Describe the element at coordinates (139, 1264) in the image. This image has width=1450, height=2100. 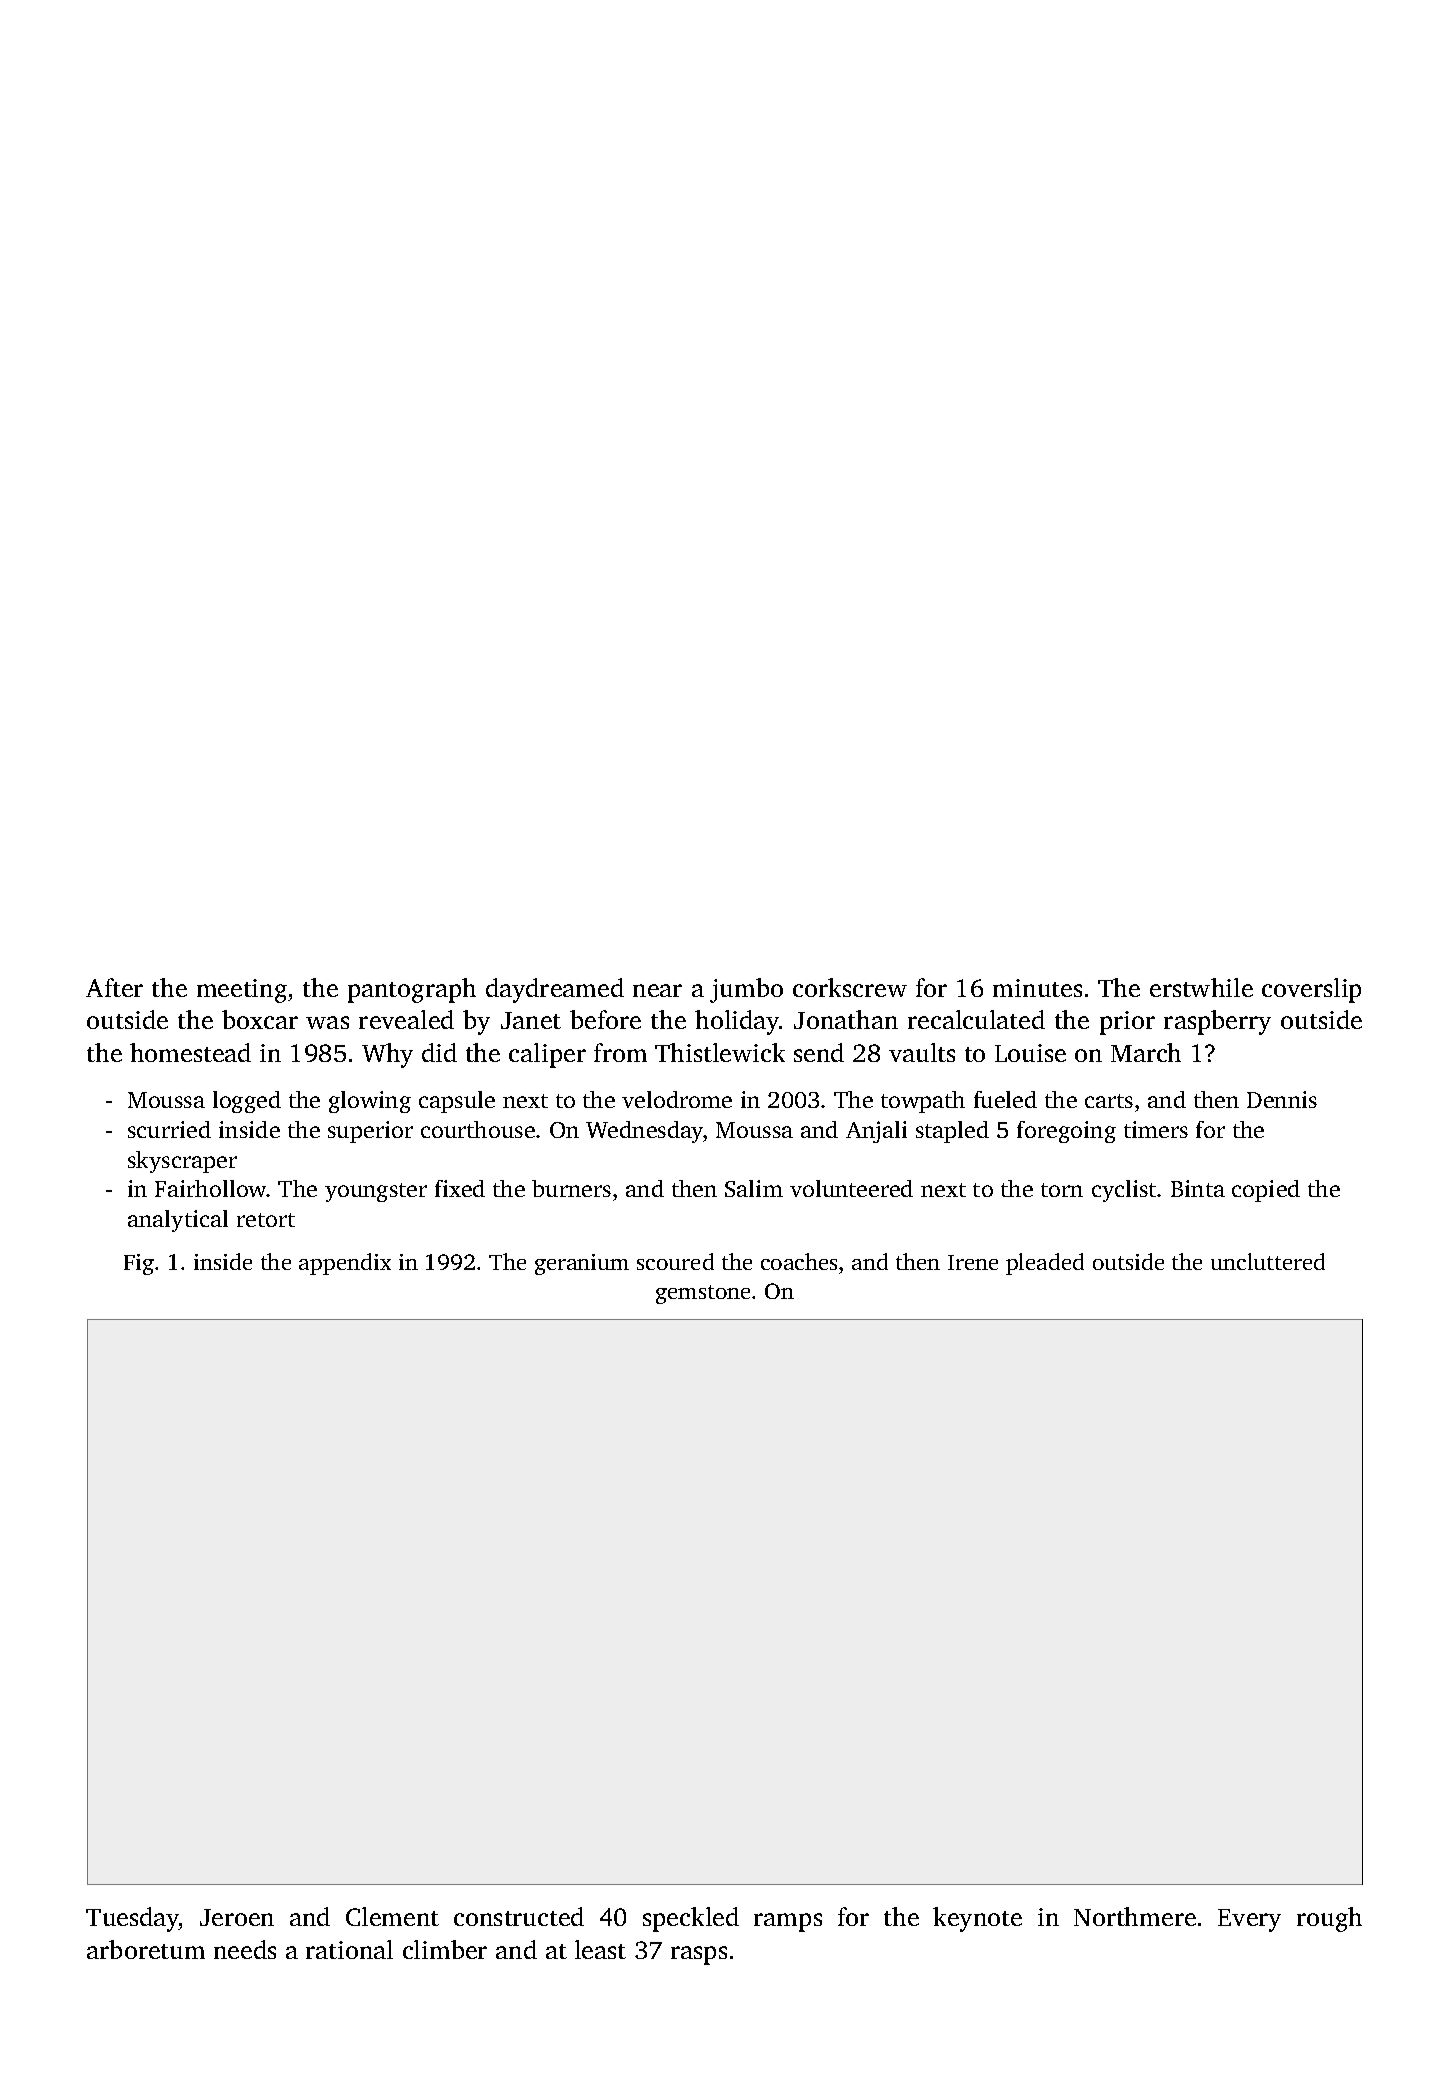
I see `Fig` at that location.
